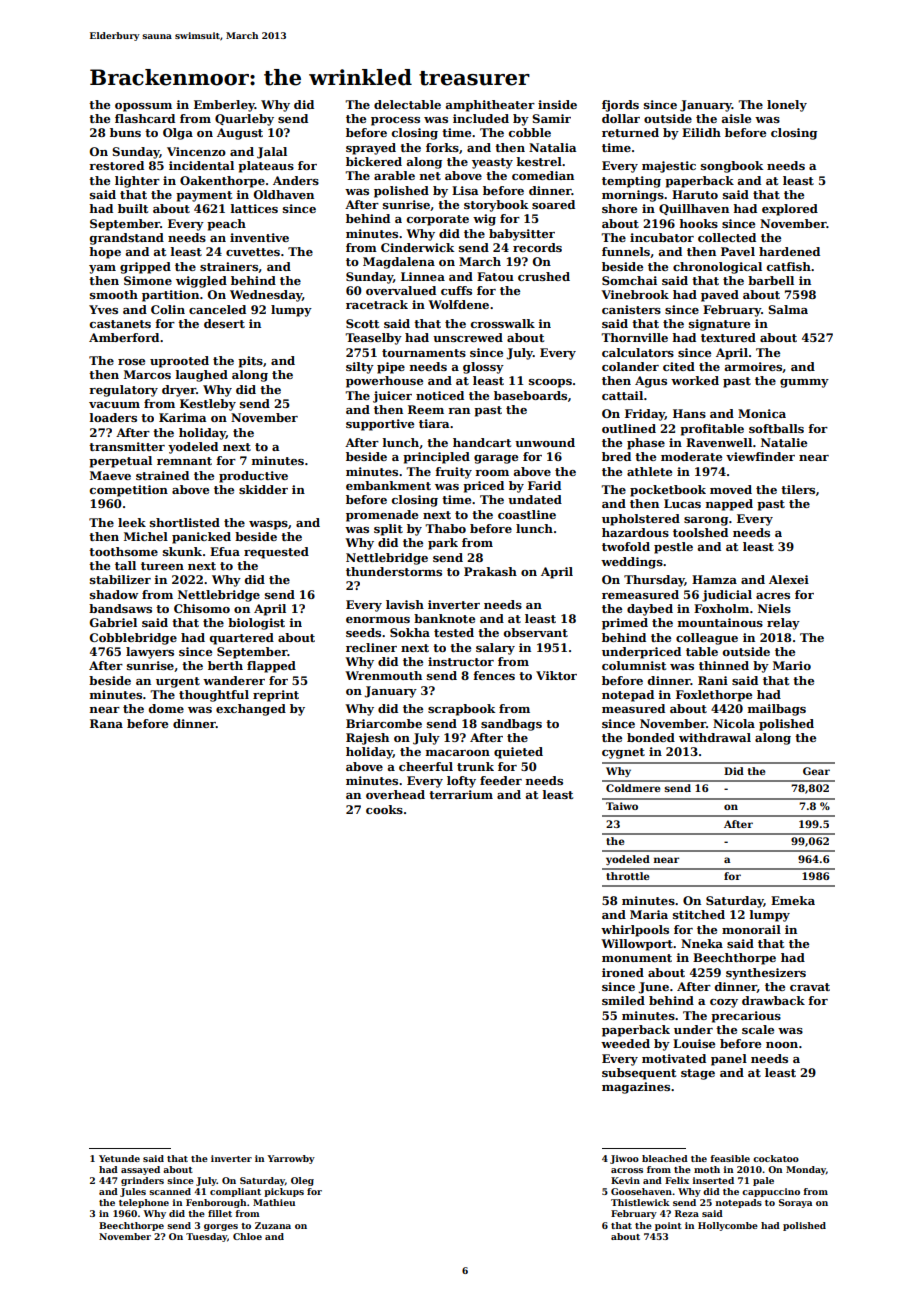 Image resolution: width=924 pixels, height=1308 pixels. I want to click on Natalie, so click(784, 442).
